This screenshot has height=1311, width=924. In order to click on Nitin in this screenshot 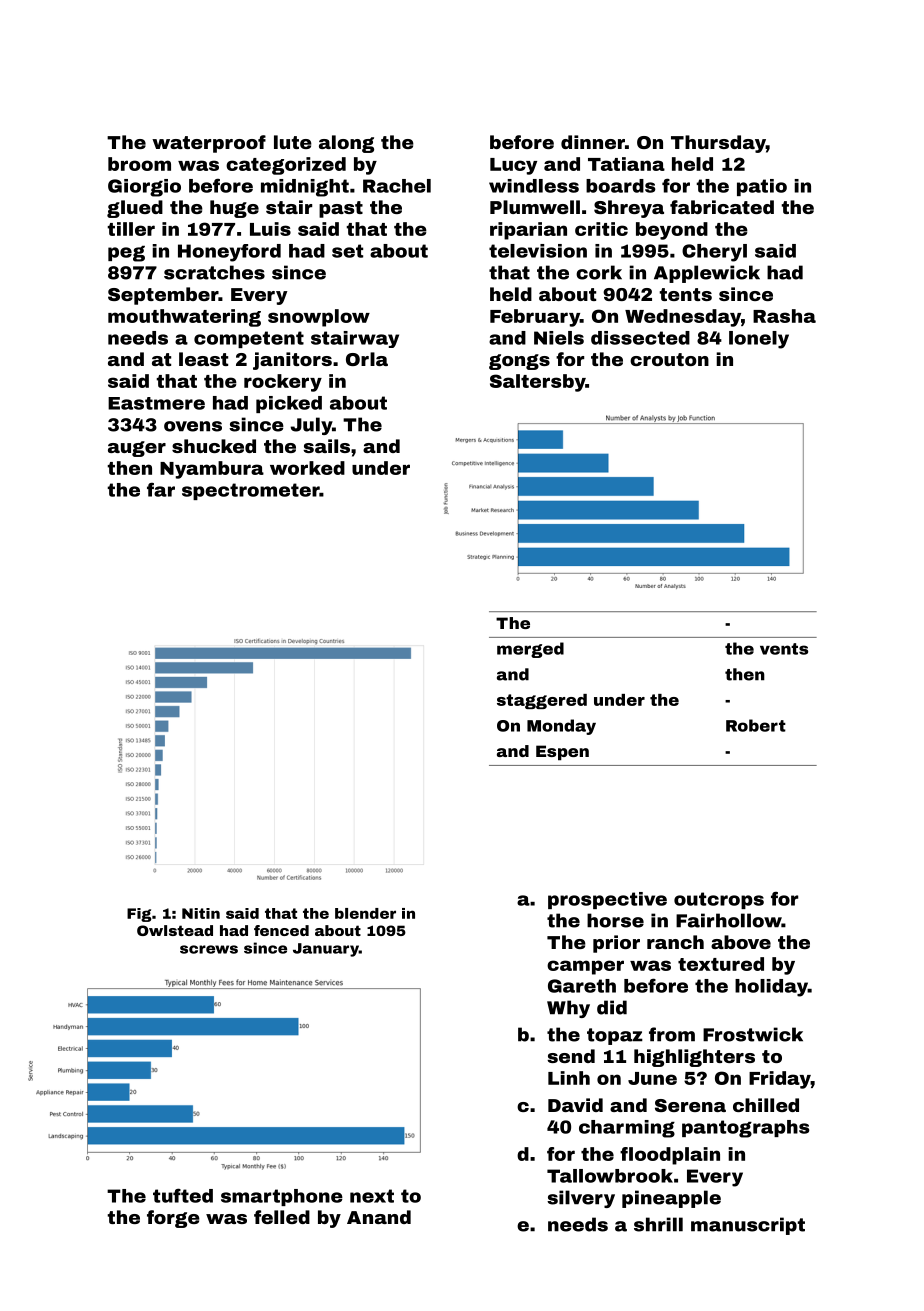, I will do `click(201, 913)`.
